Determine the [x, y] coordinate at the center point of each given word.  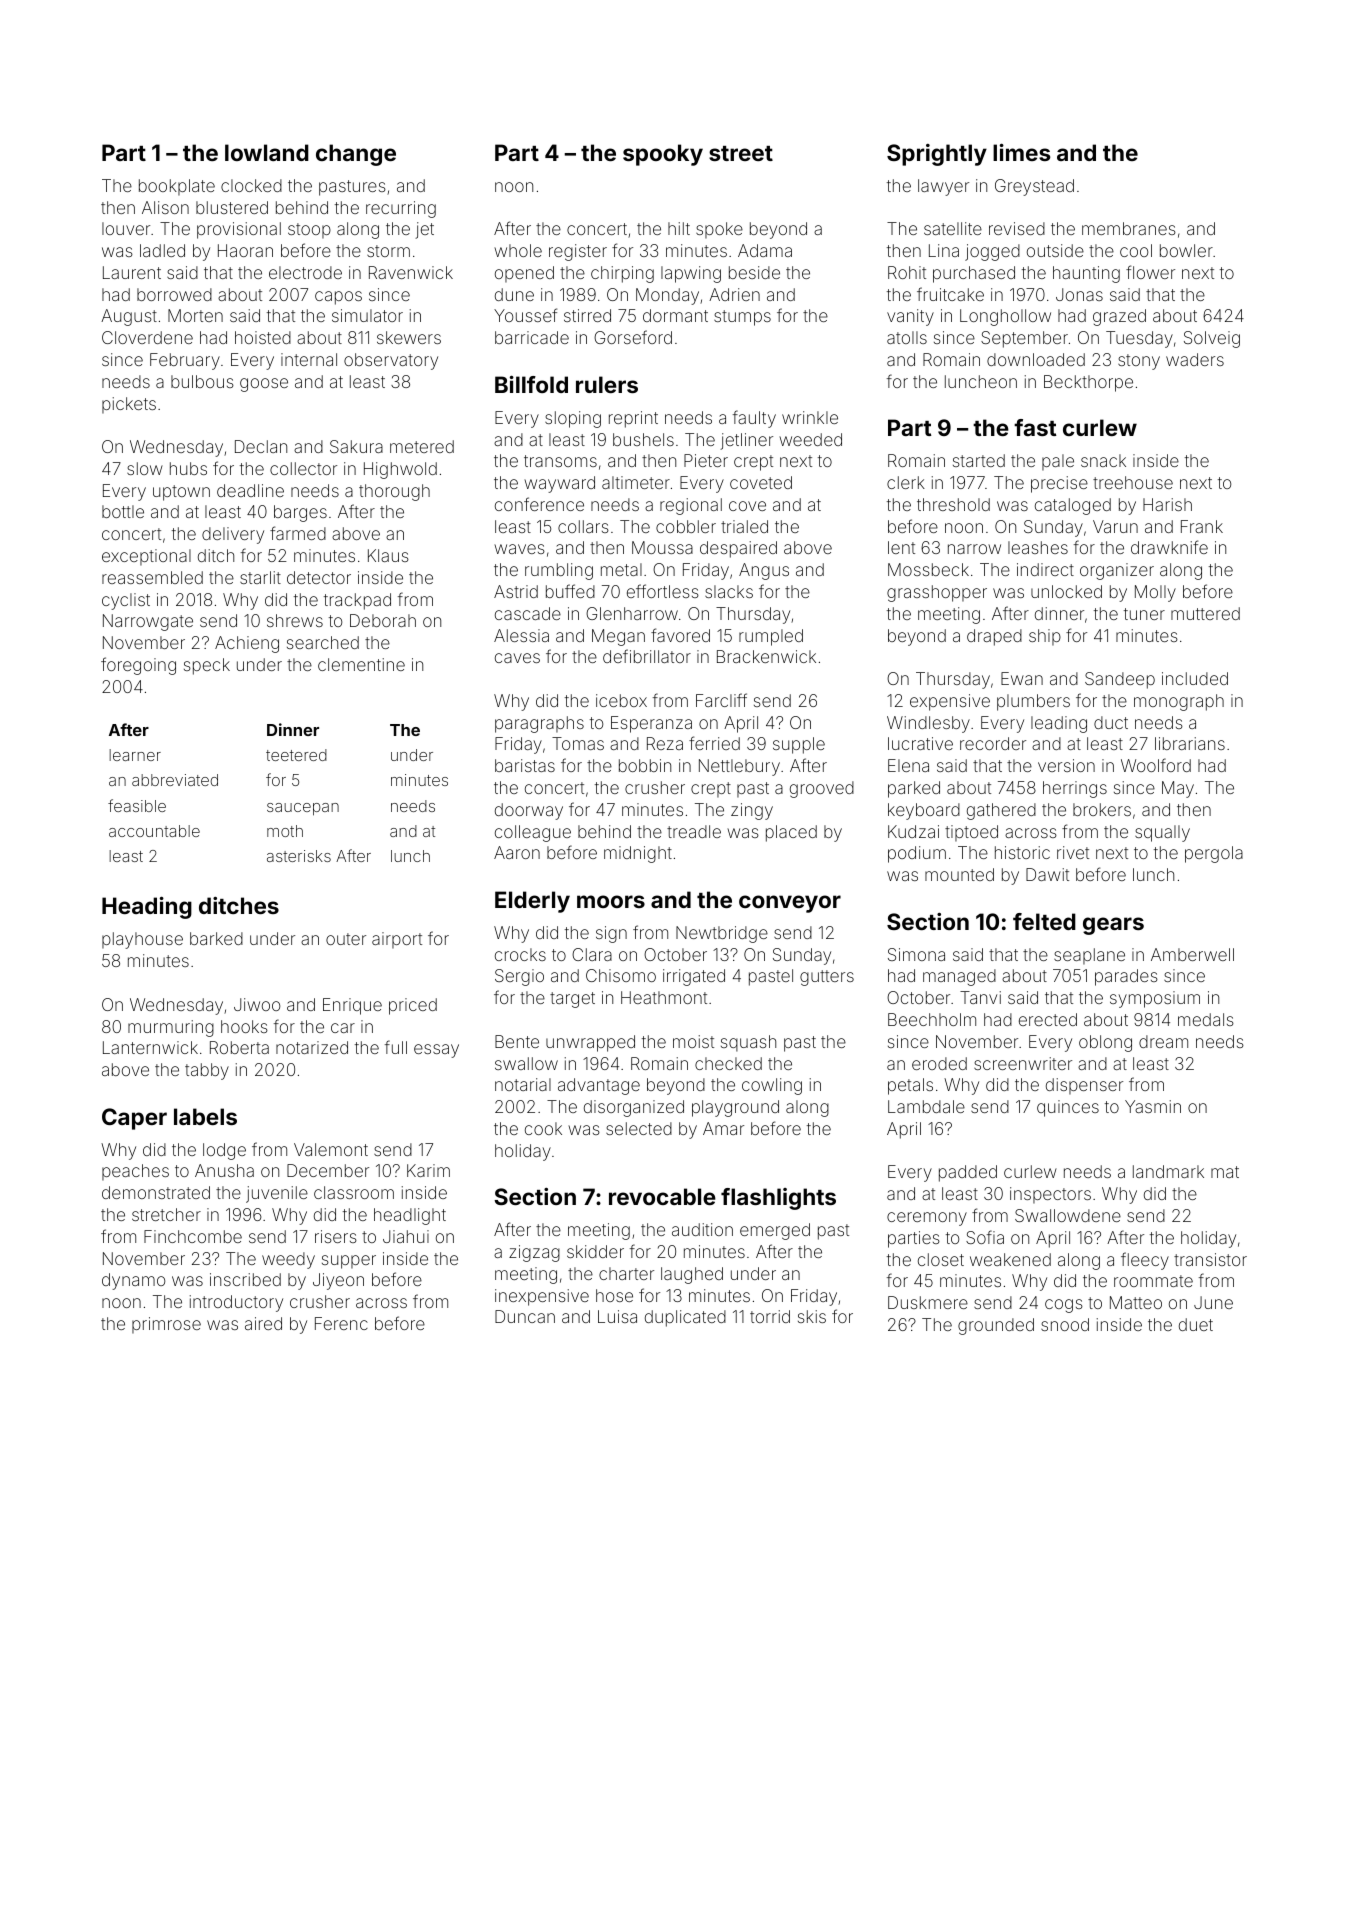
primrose [166, 1325]
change [356, 155]
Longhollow [1005, 317]
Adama [765, 250]
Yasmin [1153, 1106]
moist [693, 1041]
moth [285, 831]
